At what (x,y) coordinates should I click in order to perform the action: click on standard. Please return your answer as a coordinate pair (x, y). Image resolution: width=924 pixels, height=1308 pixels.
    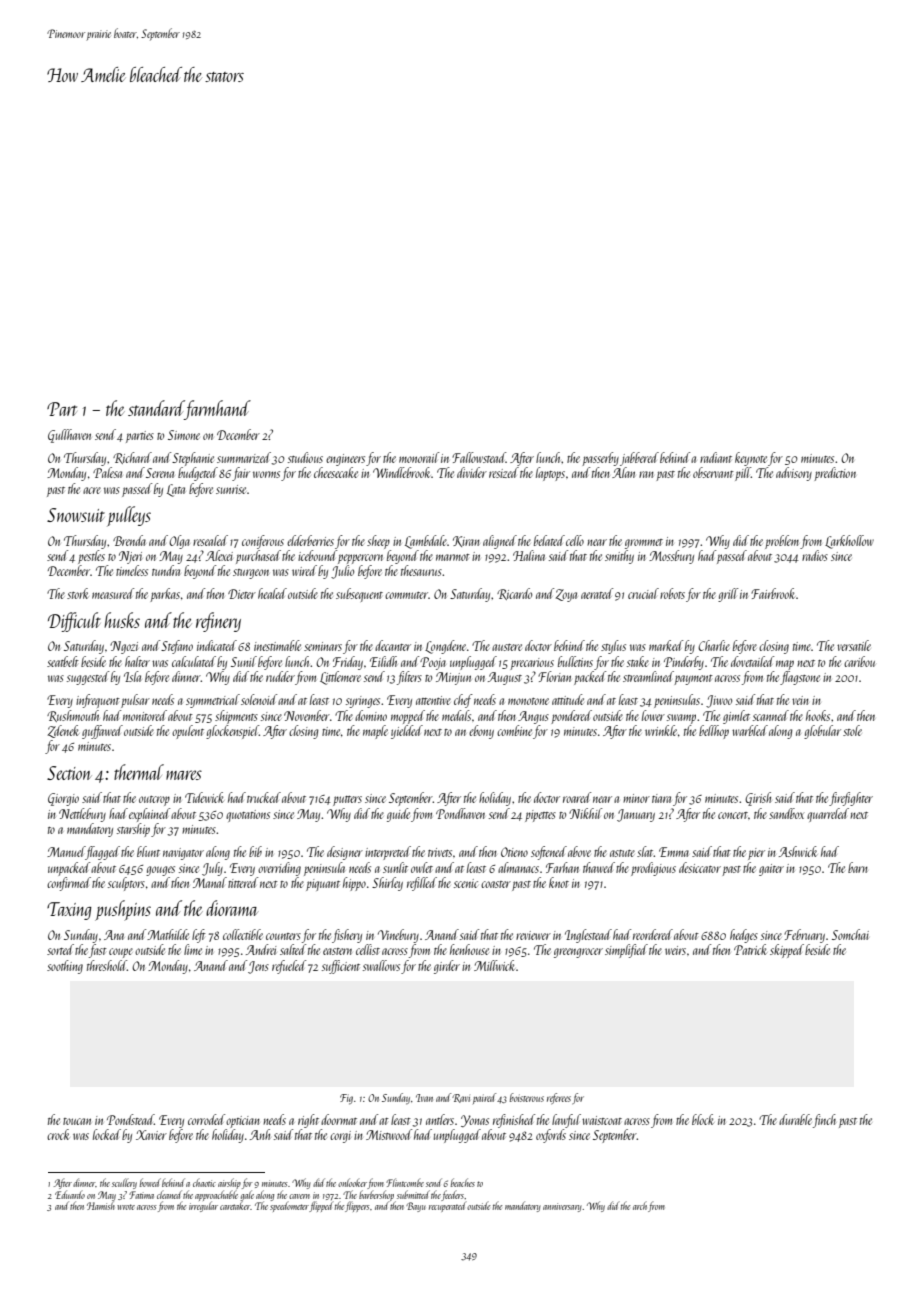
    Looking at the image, I should click on (156, 408).
